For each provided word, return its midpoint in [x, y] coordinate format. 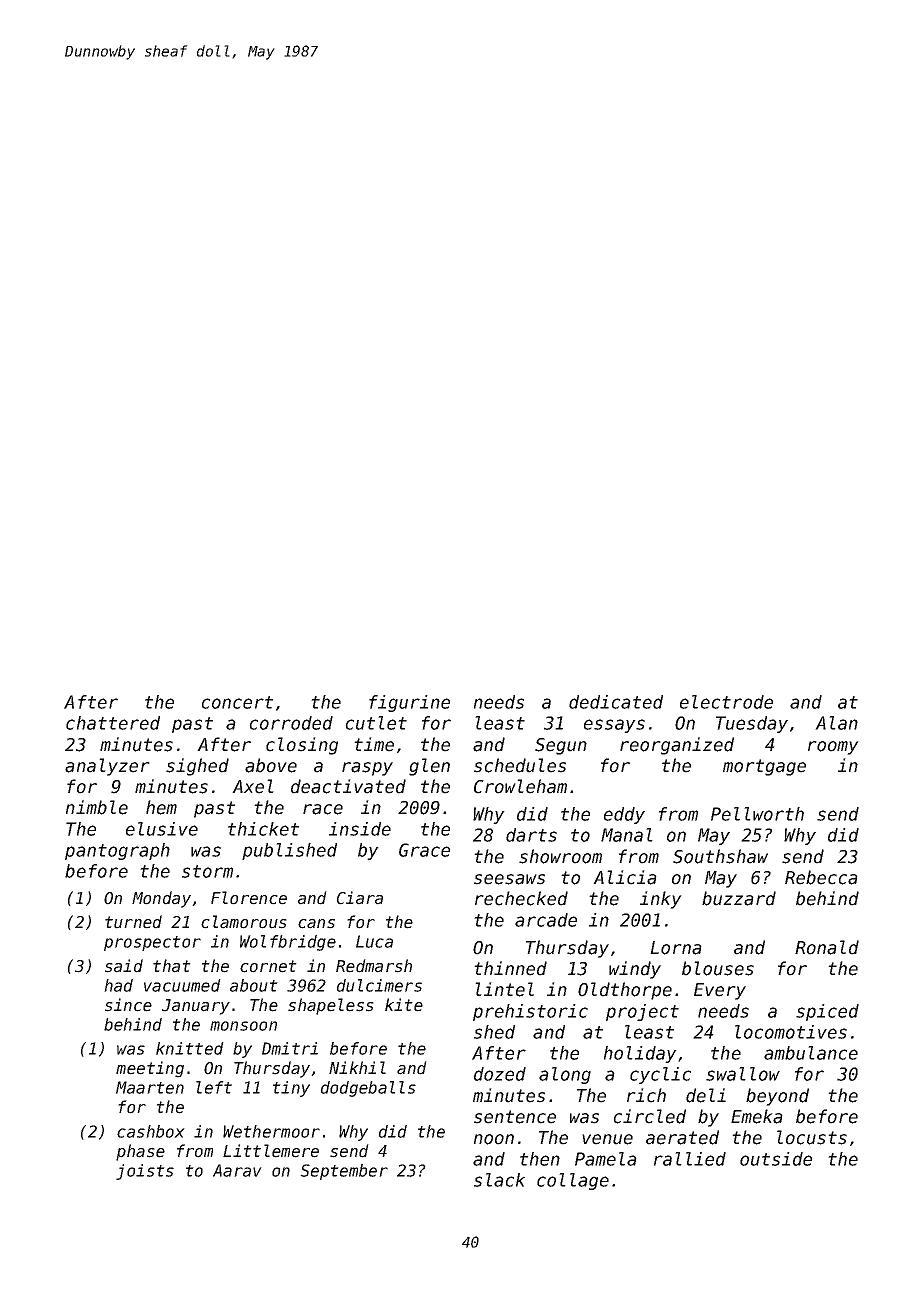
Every [720, 991]
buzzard [739, 898]
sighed [197, 767]
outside [776, 1159]
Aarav [237, 1170]
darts [531, 835]
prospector [152, 943]
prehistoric [530, 1012]
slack [499, 1180]
